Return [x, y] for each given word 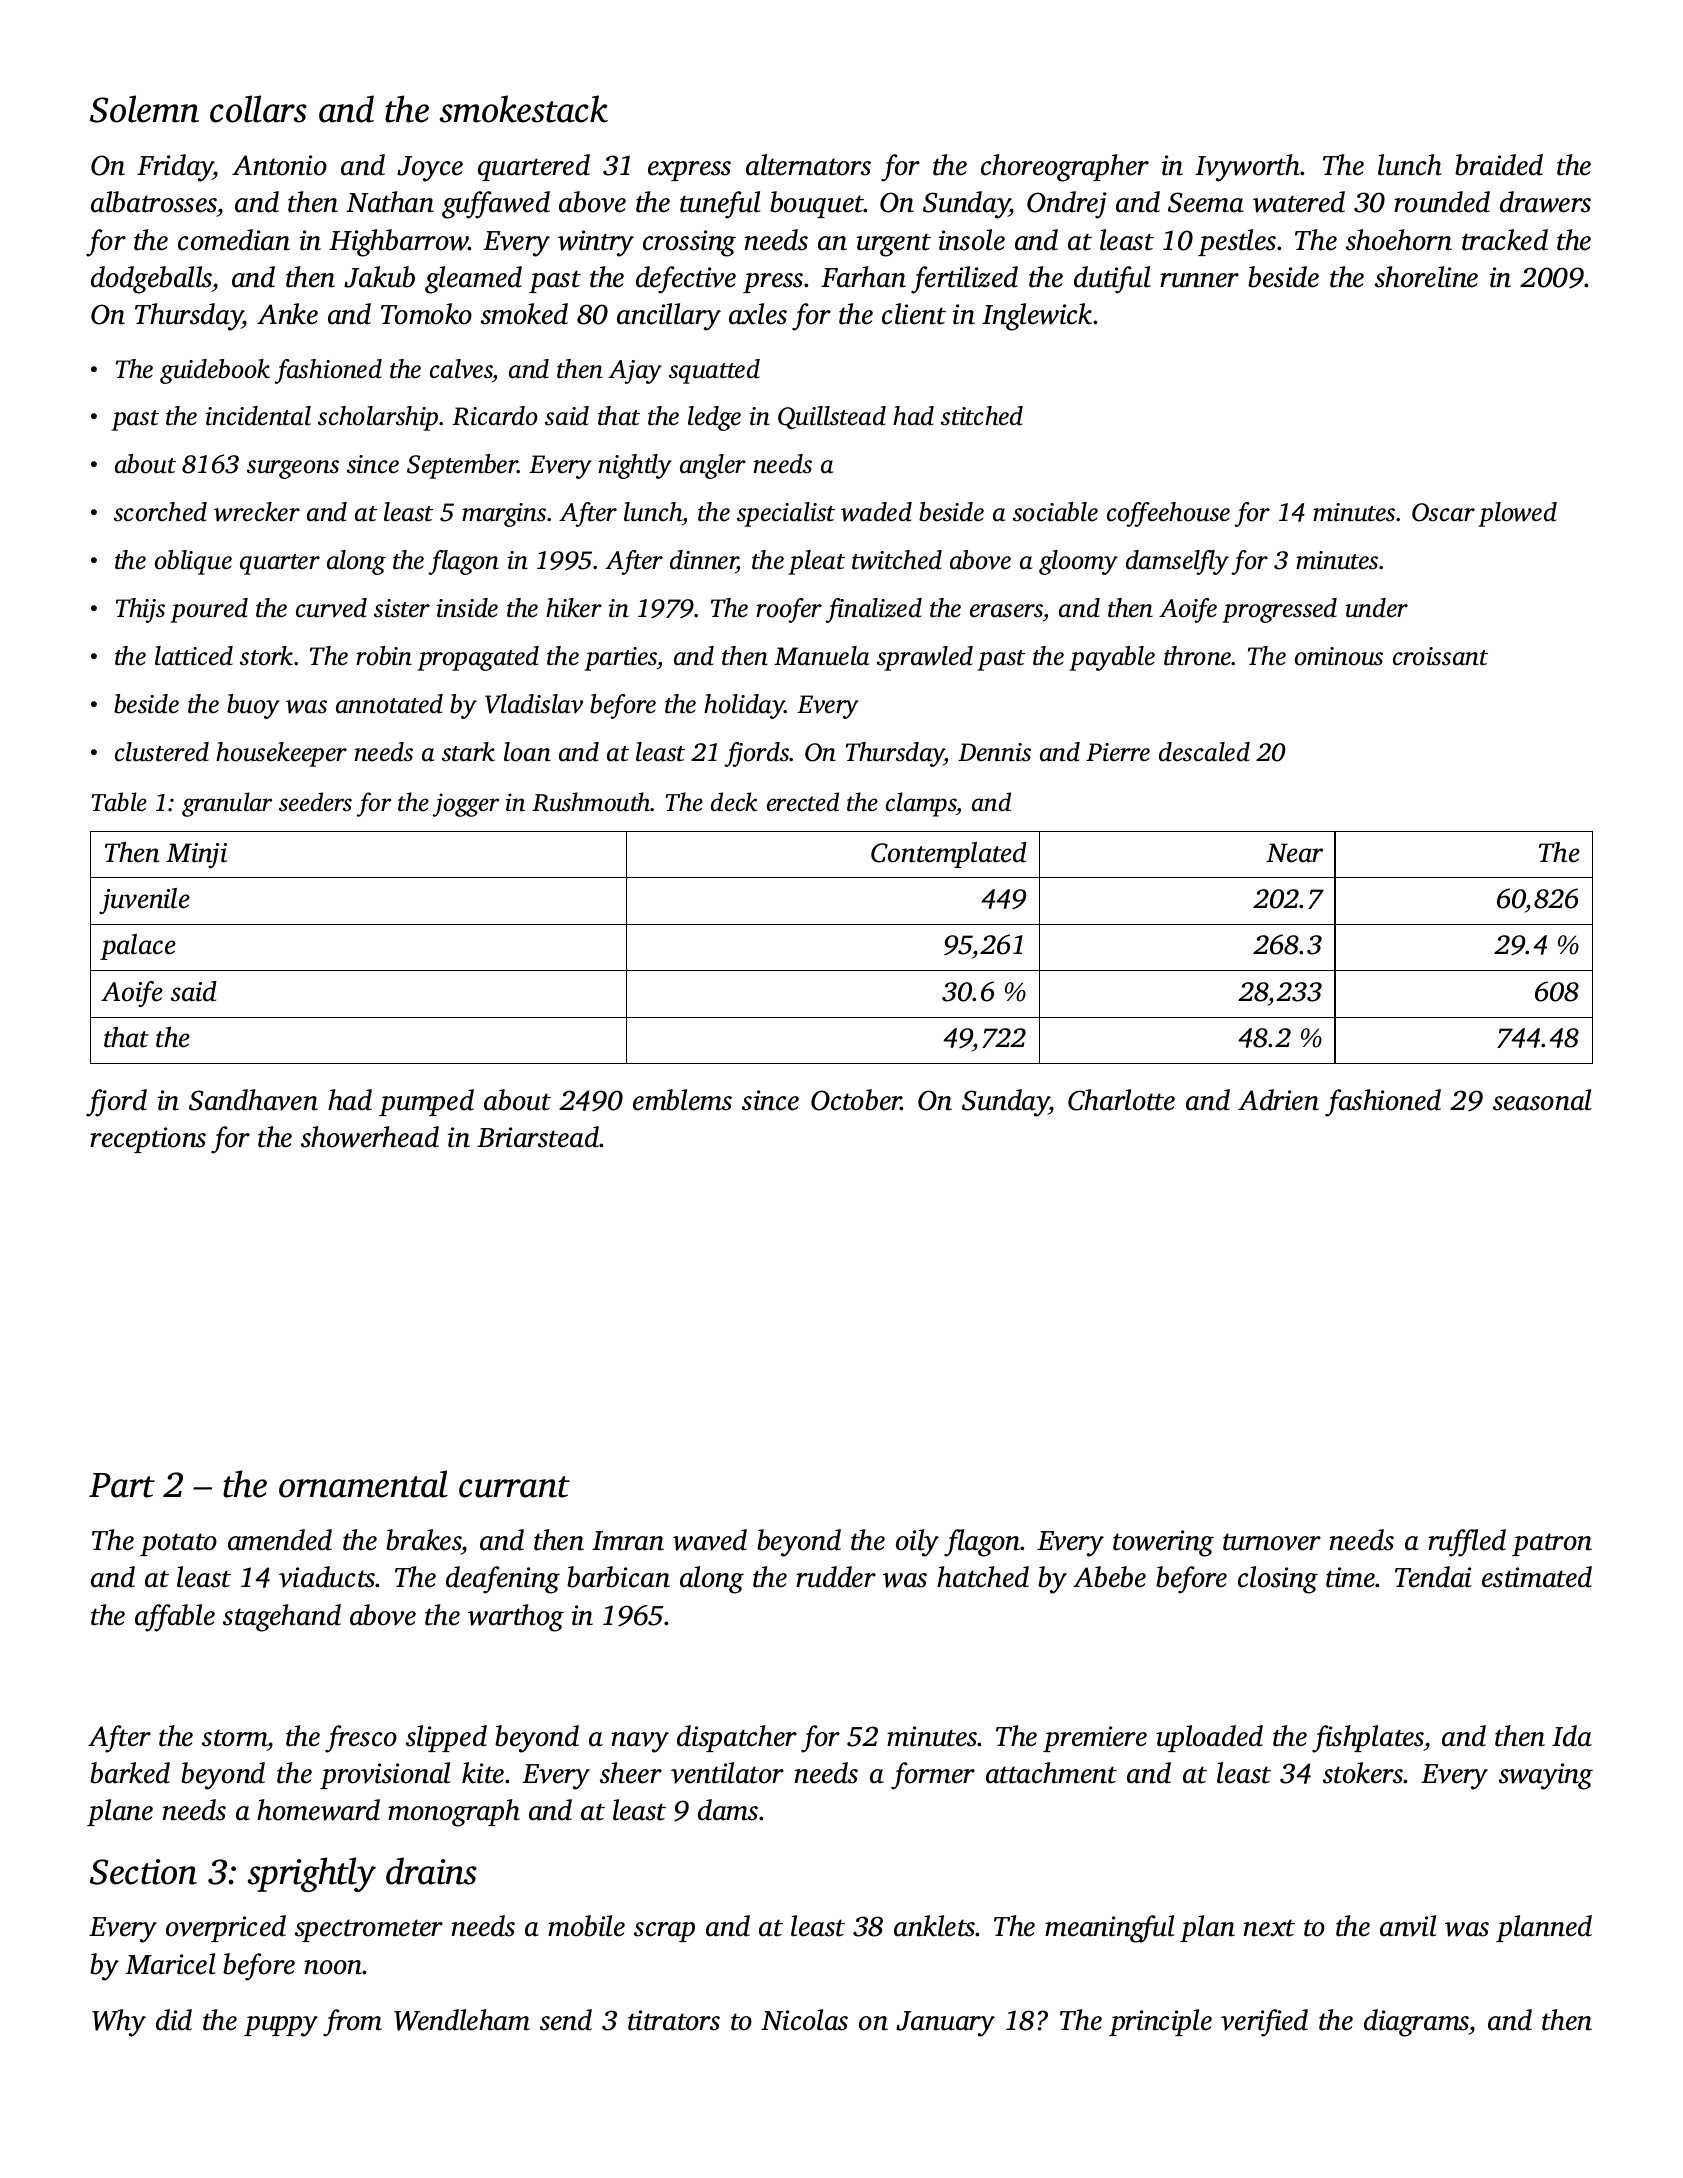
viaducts [327, 1577]
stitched [982, 416]
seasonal [1542, 1100]
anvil [1408, 1926]
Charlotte [1121, 1100]
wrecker [257, 512]
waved [710, 1540]
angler [713, 466]
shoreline [1426, 277]
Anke [287, 314]
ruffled [1467, 1543]
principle [1160, 2022]
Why [119, 2023]
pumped [426, 1102]
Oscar [1443, 512]
